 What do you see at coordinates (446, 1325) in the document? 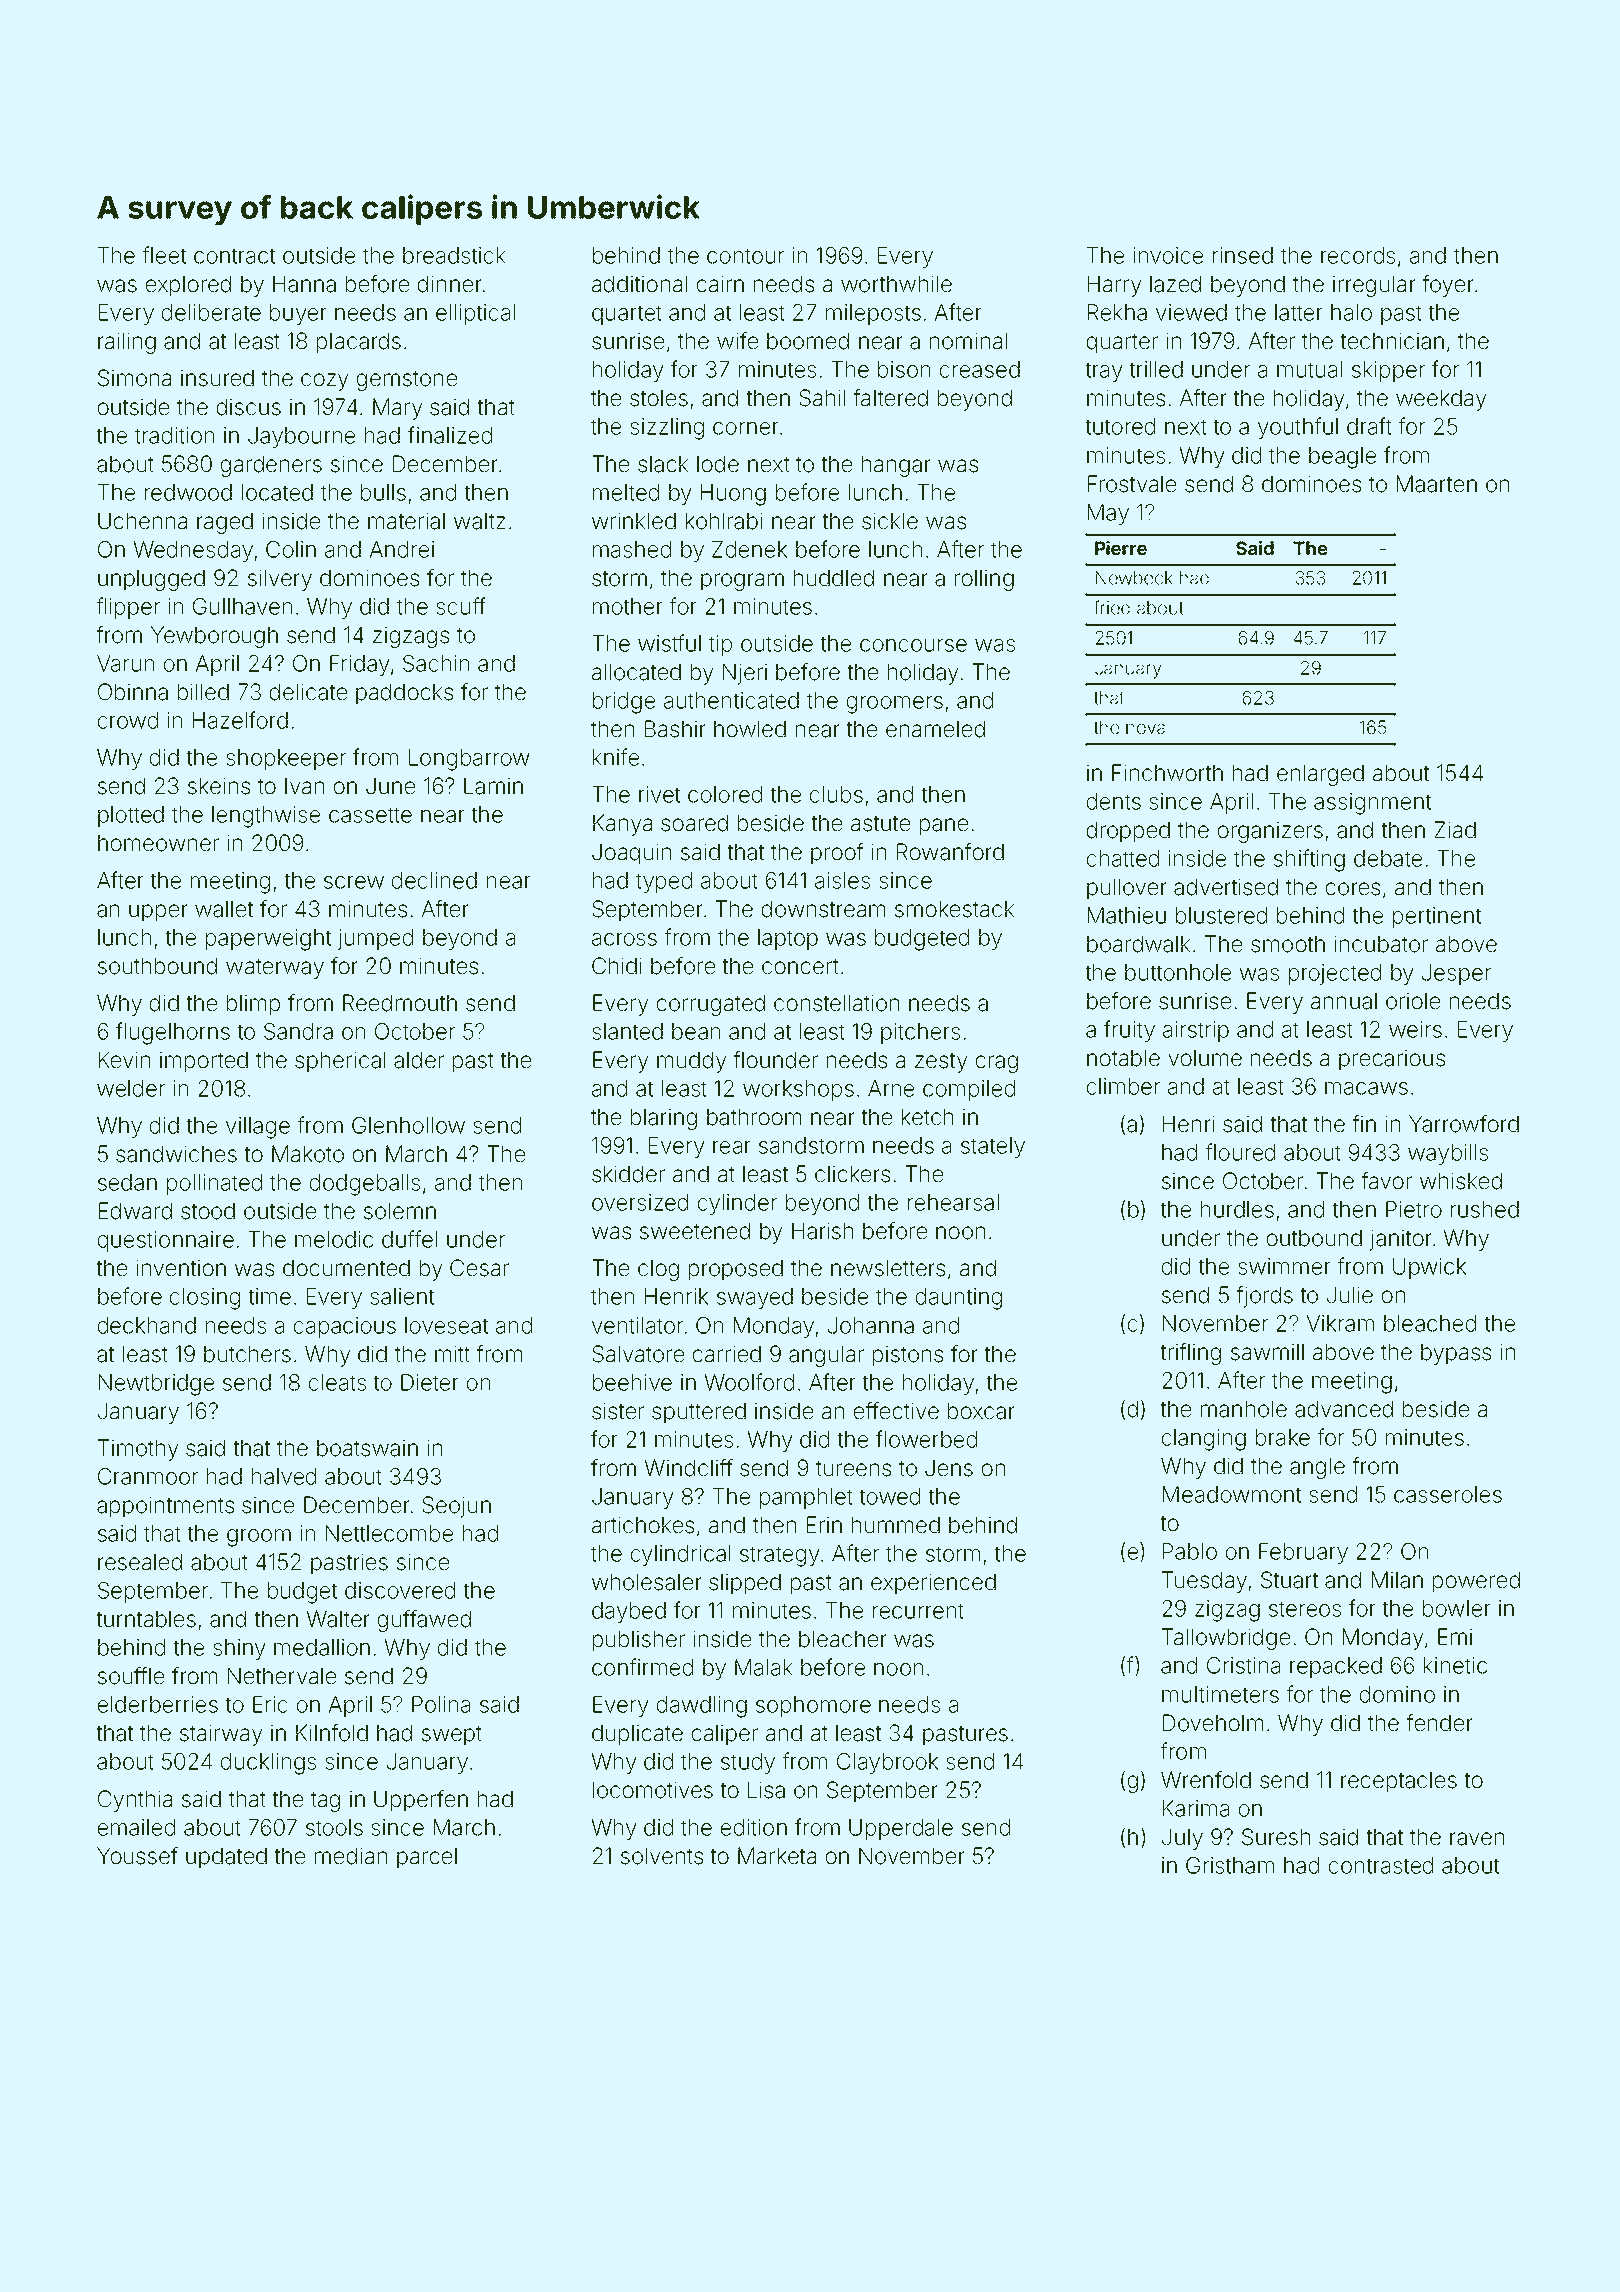
I see `loveseat` at bounding box center [446, 1325].
